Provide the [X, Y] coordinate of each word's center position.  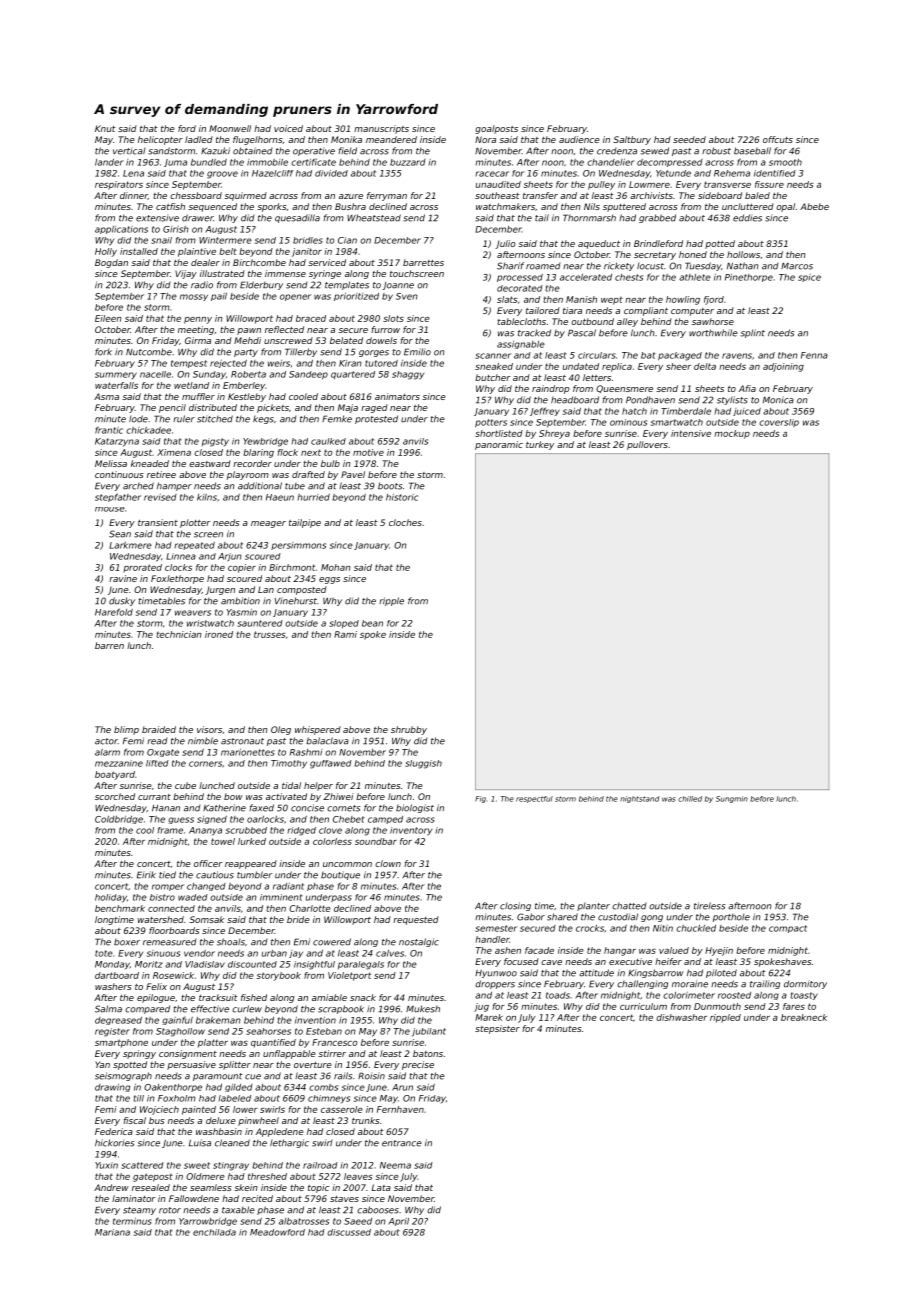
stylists [732, 400]
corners [205, 764]
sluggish [423, 764]
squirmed [245, 196]
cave [551, 962]
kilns [207, 497]
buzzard [408, 162]
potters [491, 423]
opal [785, 207]
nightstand [640, 799]
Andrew [111, 1187]
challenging [642, 984]
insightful [314, 965]
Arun [402, 1087]
